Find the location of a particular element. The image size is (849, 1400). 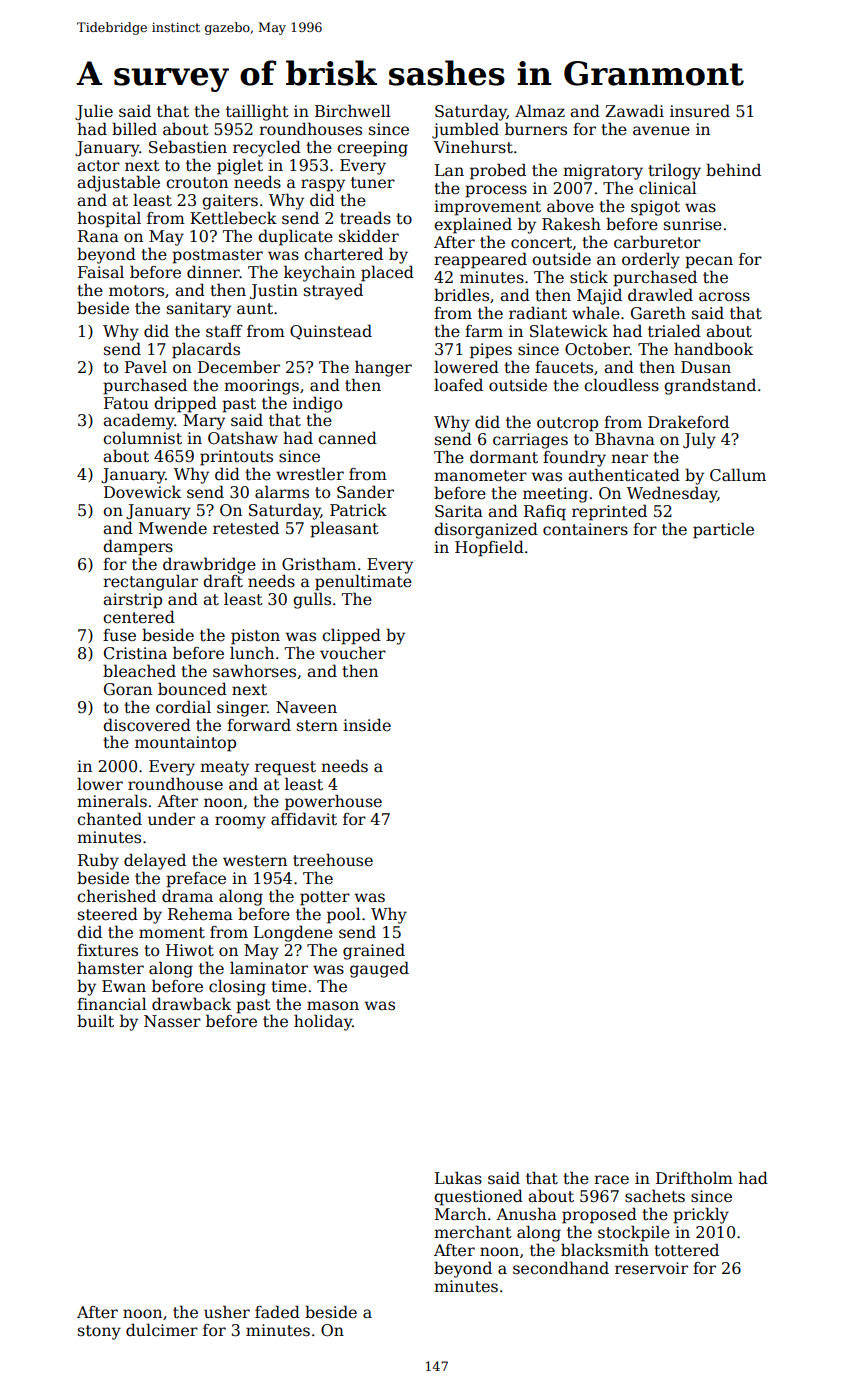

particle is located at coordinates (723, 530).
